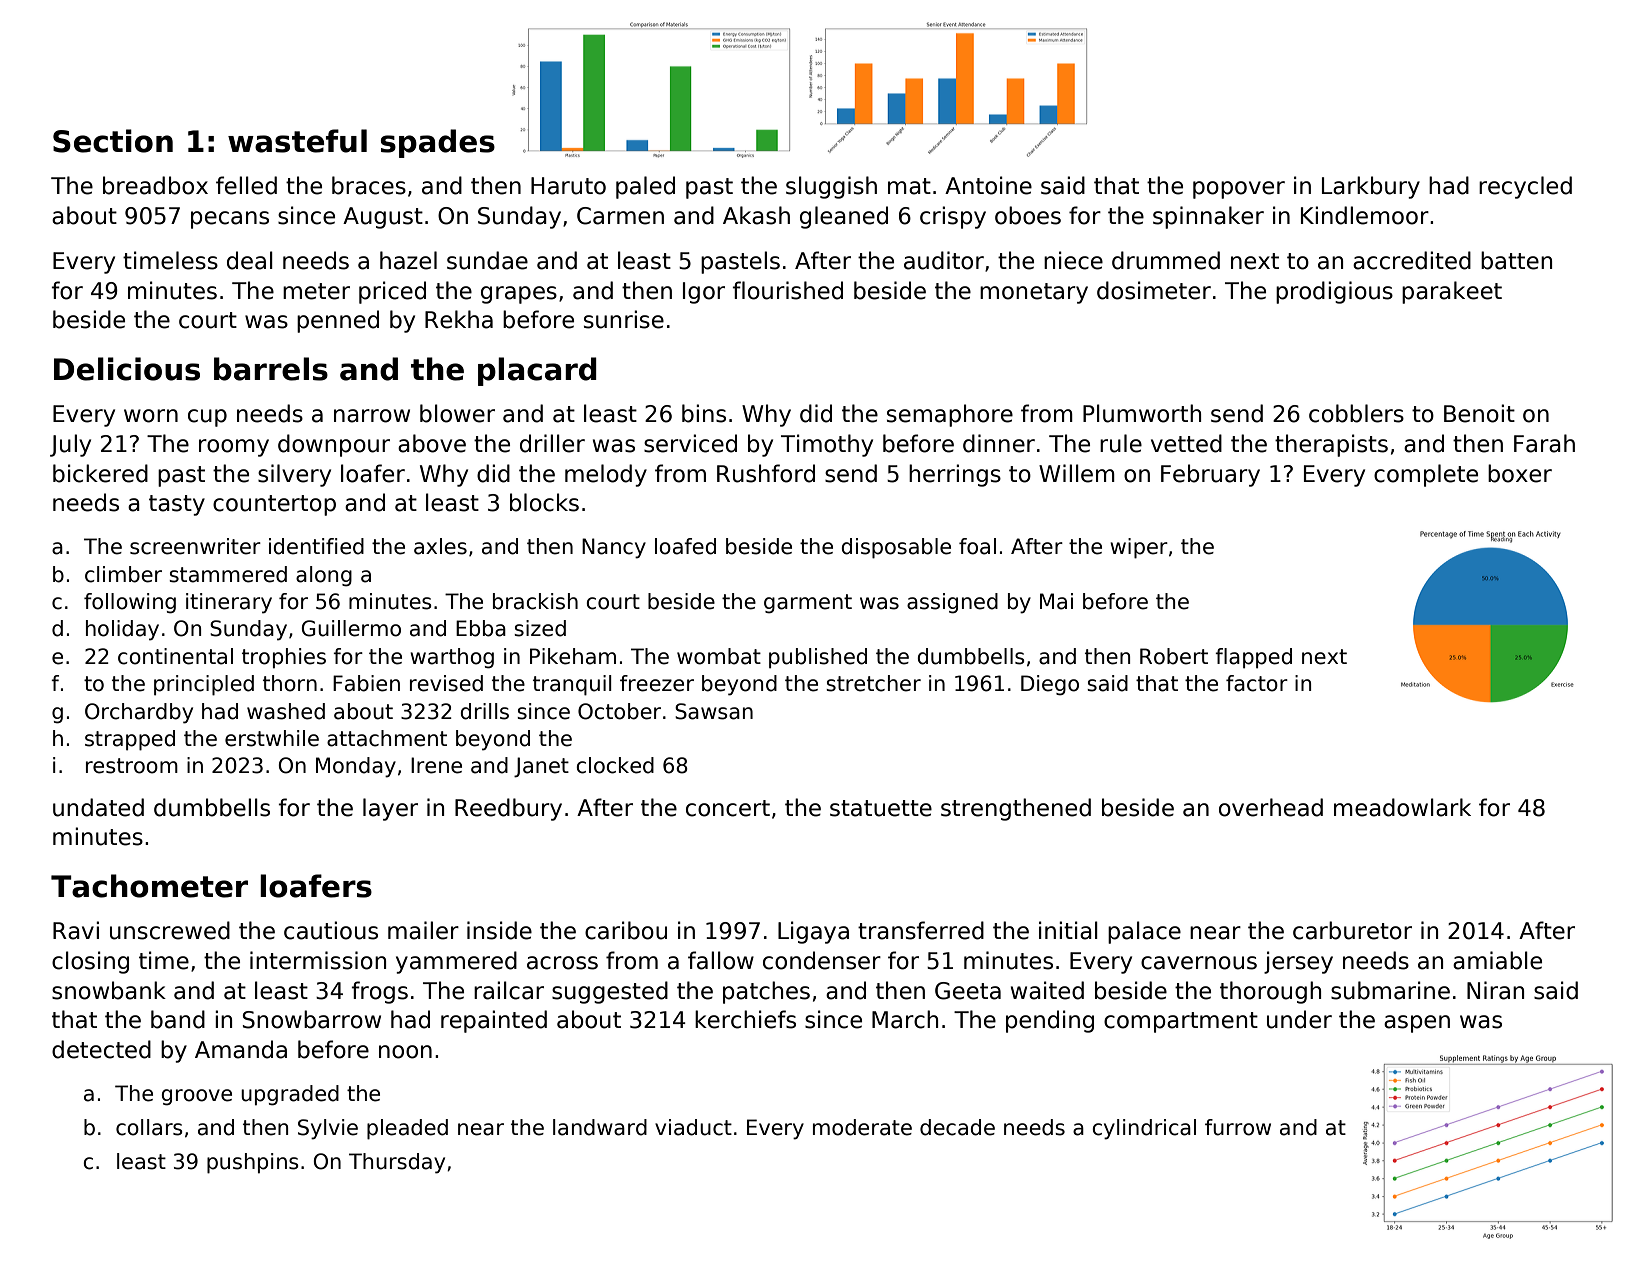 Image resolution: width=1636 pixels, height=1264 pixels. Describe the element at coordinates (1525, 187) in the document. I see `recycled` at that location.
